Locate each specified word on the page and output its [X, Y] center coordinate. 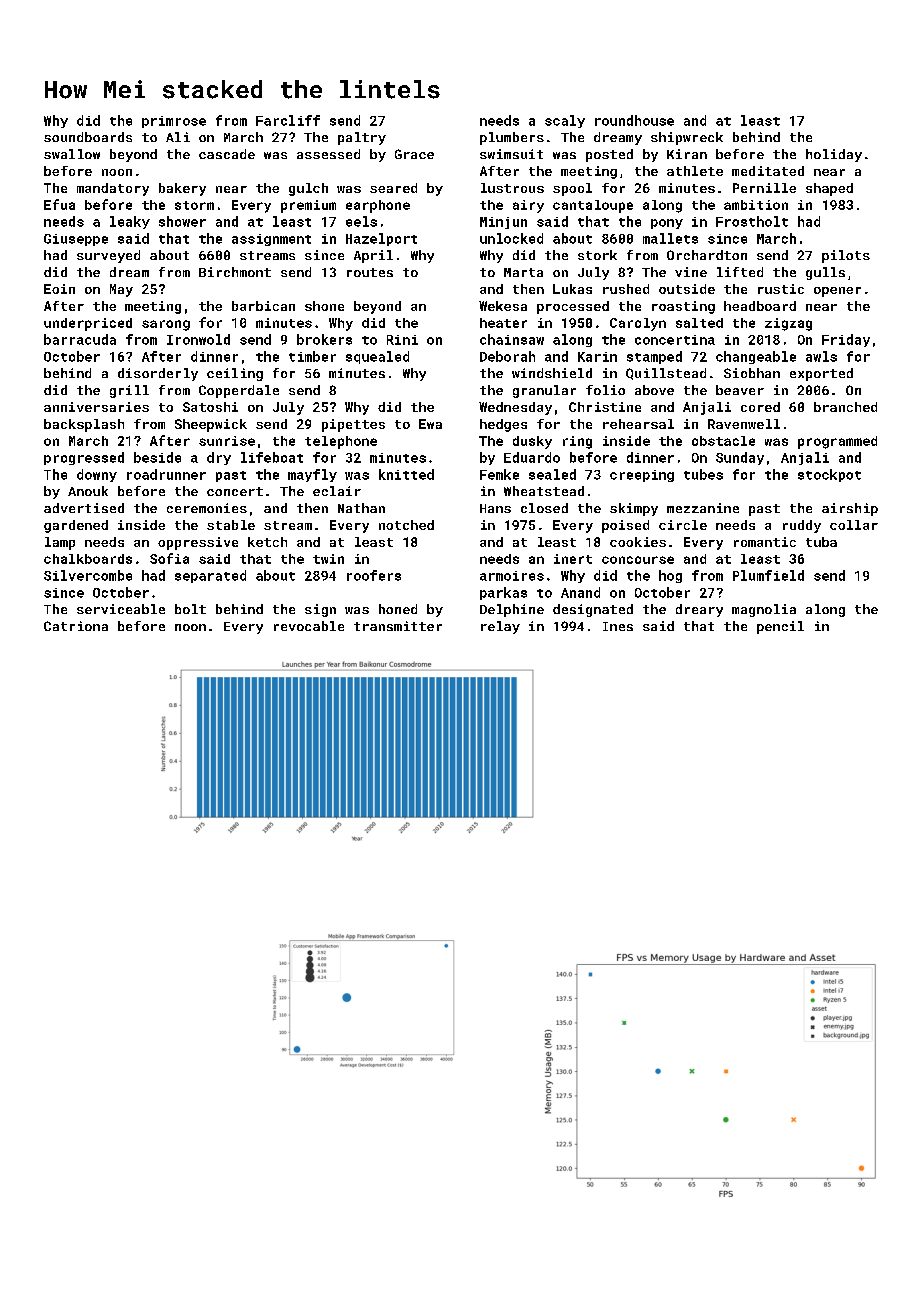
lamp [60, 543]
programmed [837, 442]
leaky [130, 222]
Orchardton [707, 255]
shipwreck [687, 138]
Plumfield [768, 575]
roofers [374, 575]
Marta [523, 272]
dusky [532, 442]
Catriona [76, 626]
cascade [227, 154]
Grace [414, 154]
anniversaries [96, 407]
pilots [846, 256]
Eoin [59, 289]
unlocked [511, 238]
